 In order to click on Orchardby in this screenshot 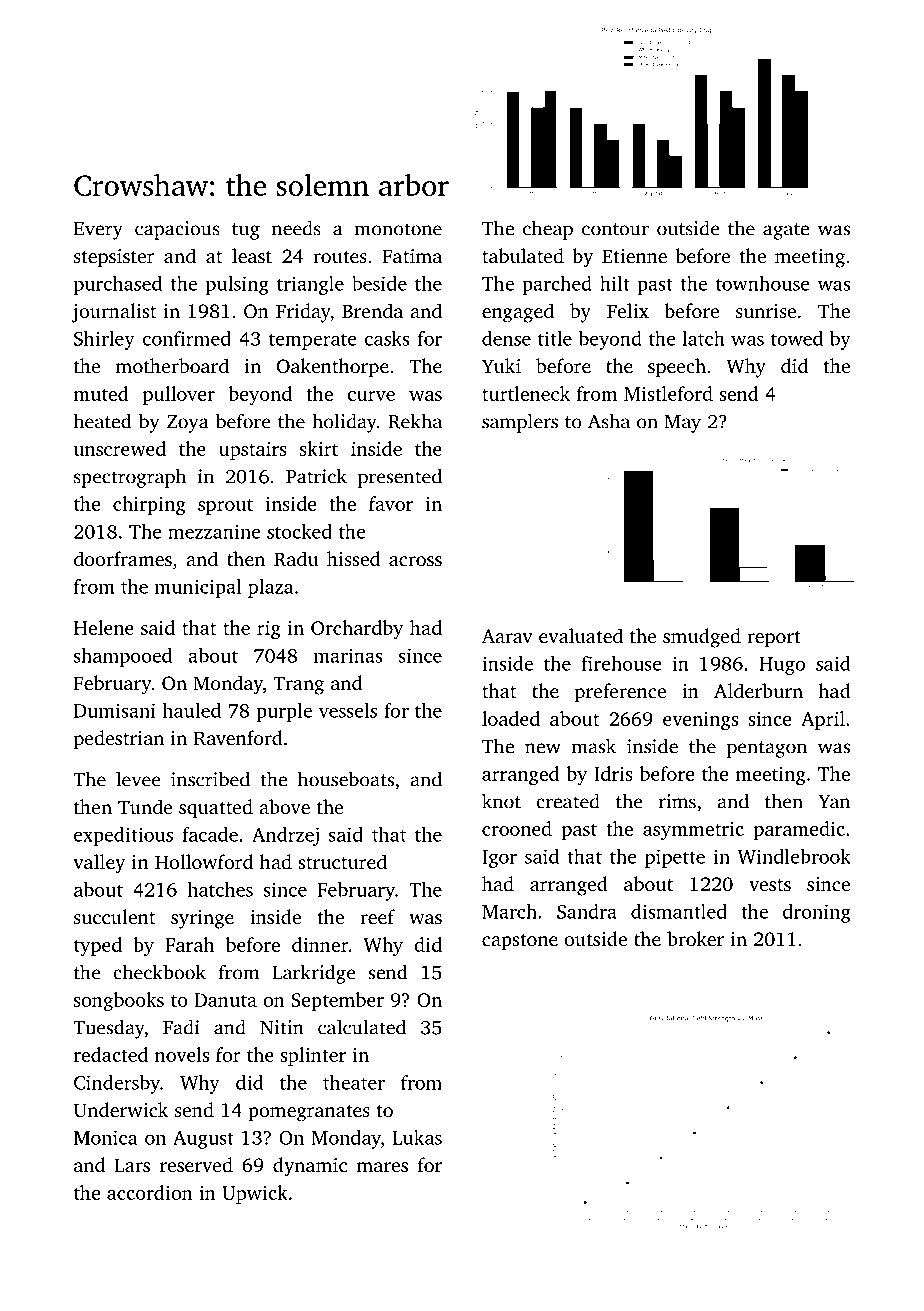, I will do `click(357, 629)`.
